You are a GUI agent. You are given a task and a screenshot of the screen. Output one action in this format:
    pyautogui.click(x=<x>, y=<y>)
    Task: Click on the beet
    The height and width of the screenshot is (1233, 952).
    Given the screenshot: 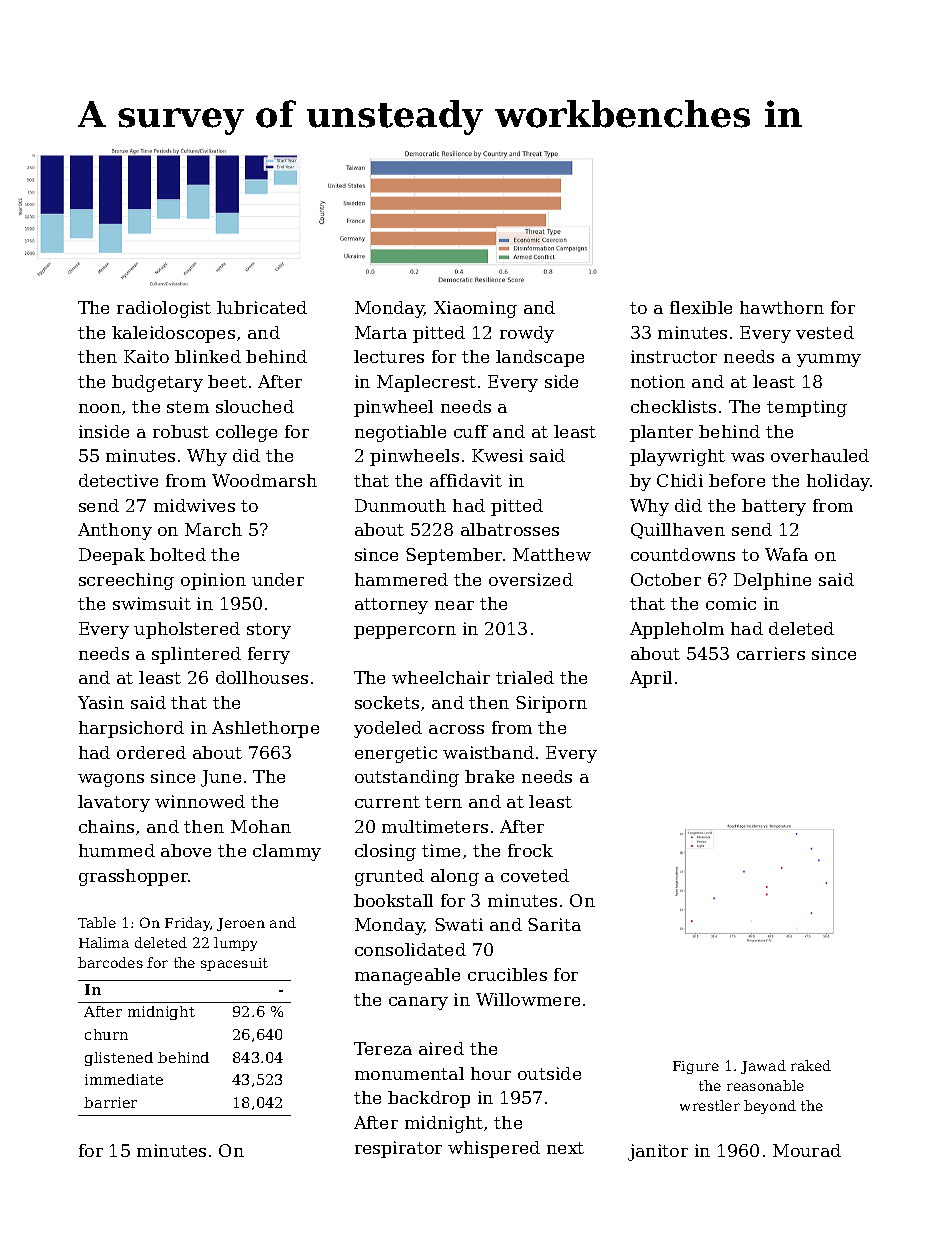 What is the action you would take?
    pyautogui.click(x=227, y=381)
